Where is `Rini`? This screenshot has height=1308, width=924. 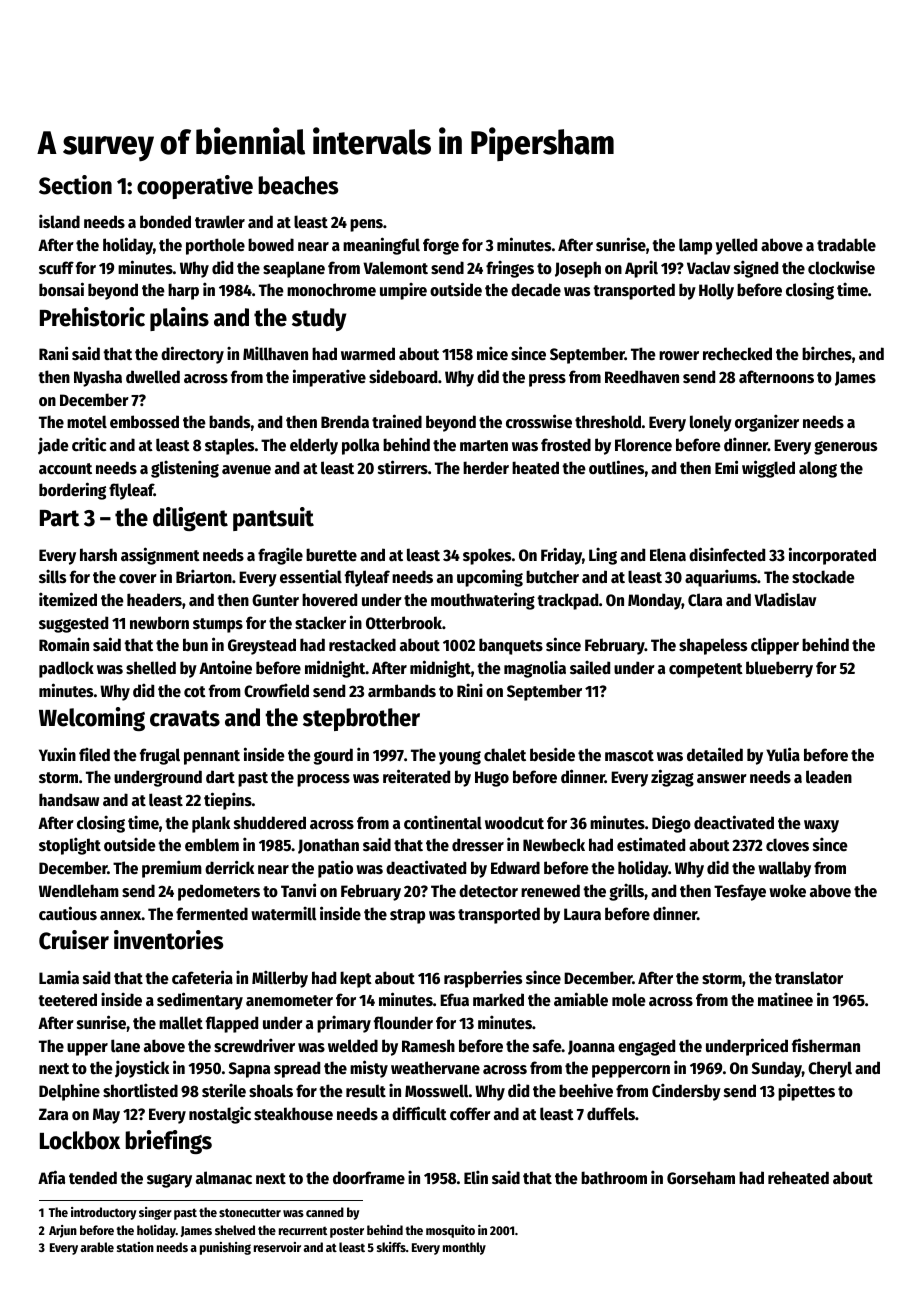 Rini is located at coordinates (470, 690).
